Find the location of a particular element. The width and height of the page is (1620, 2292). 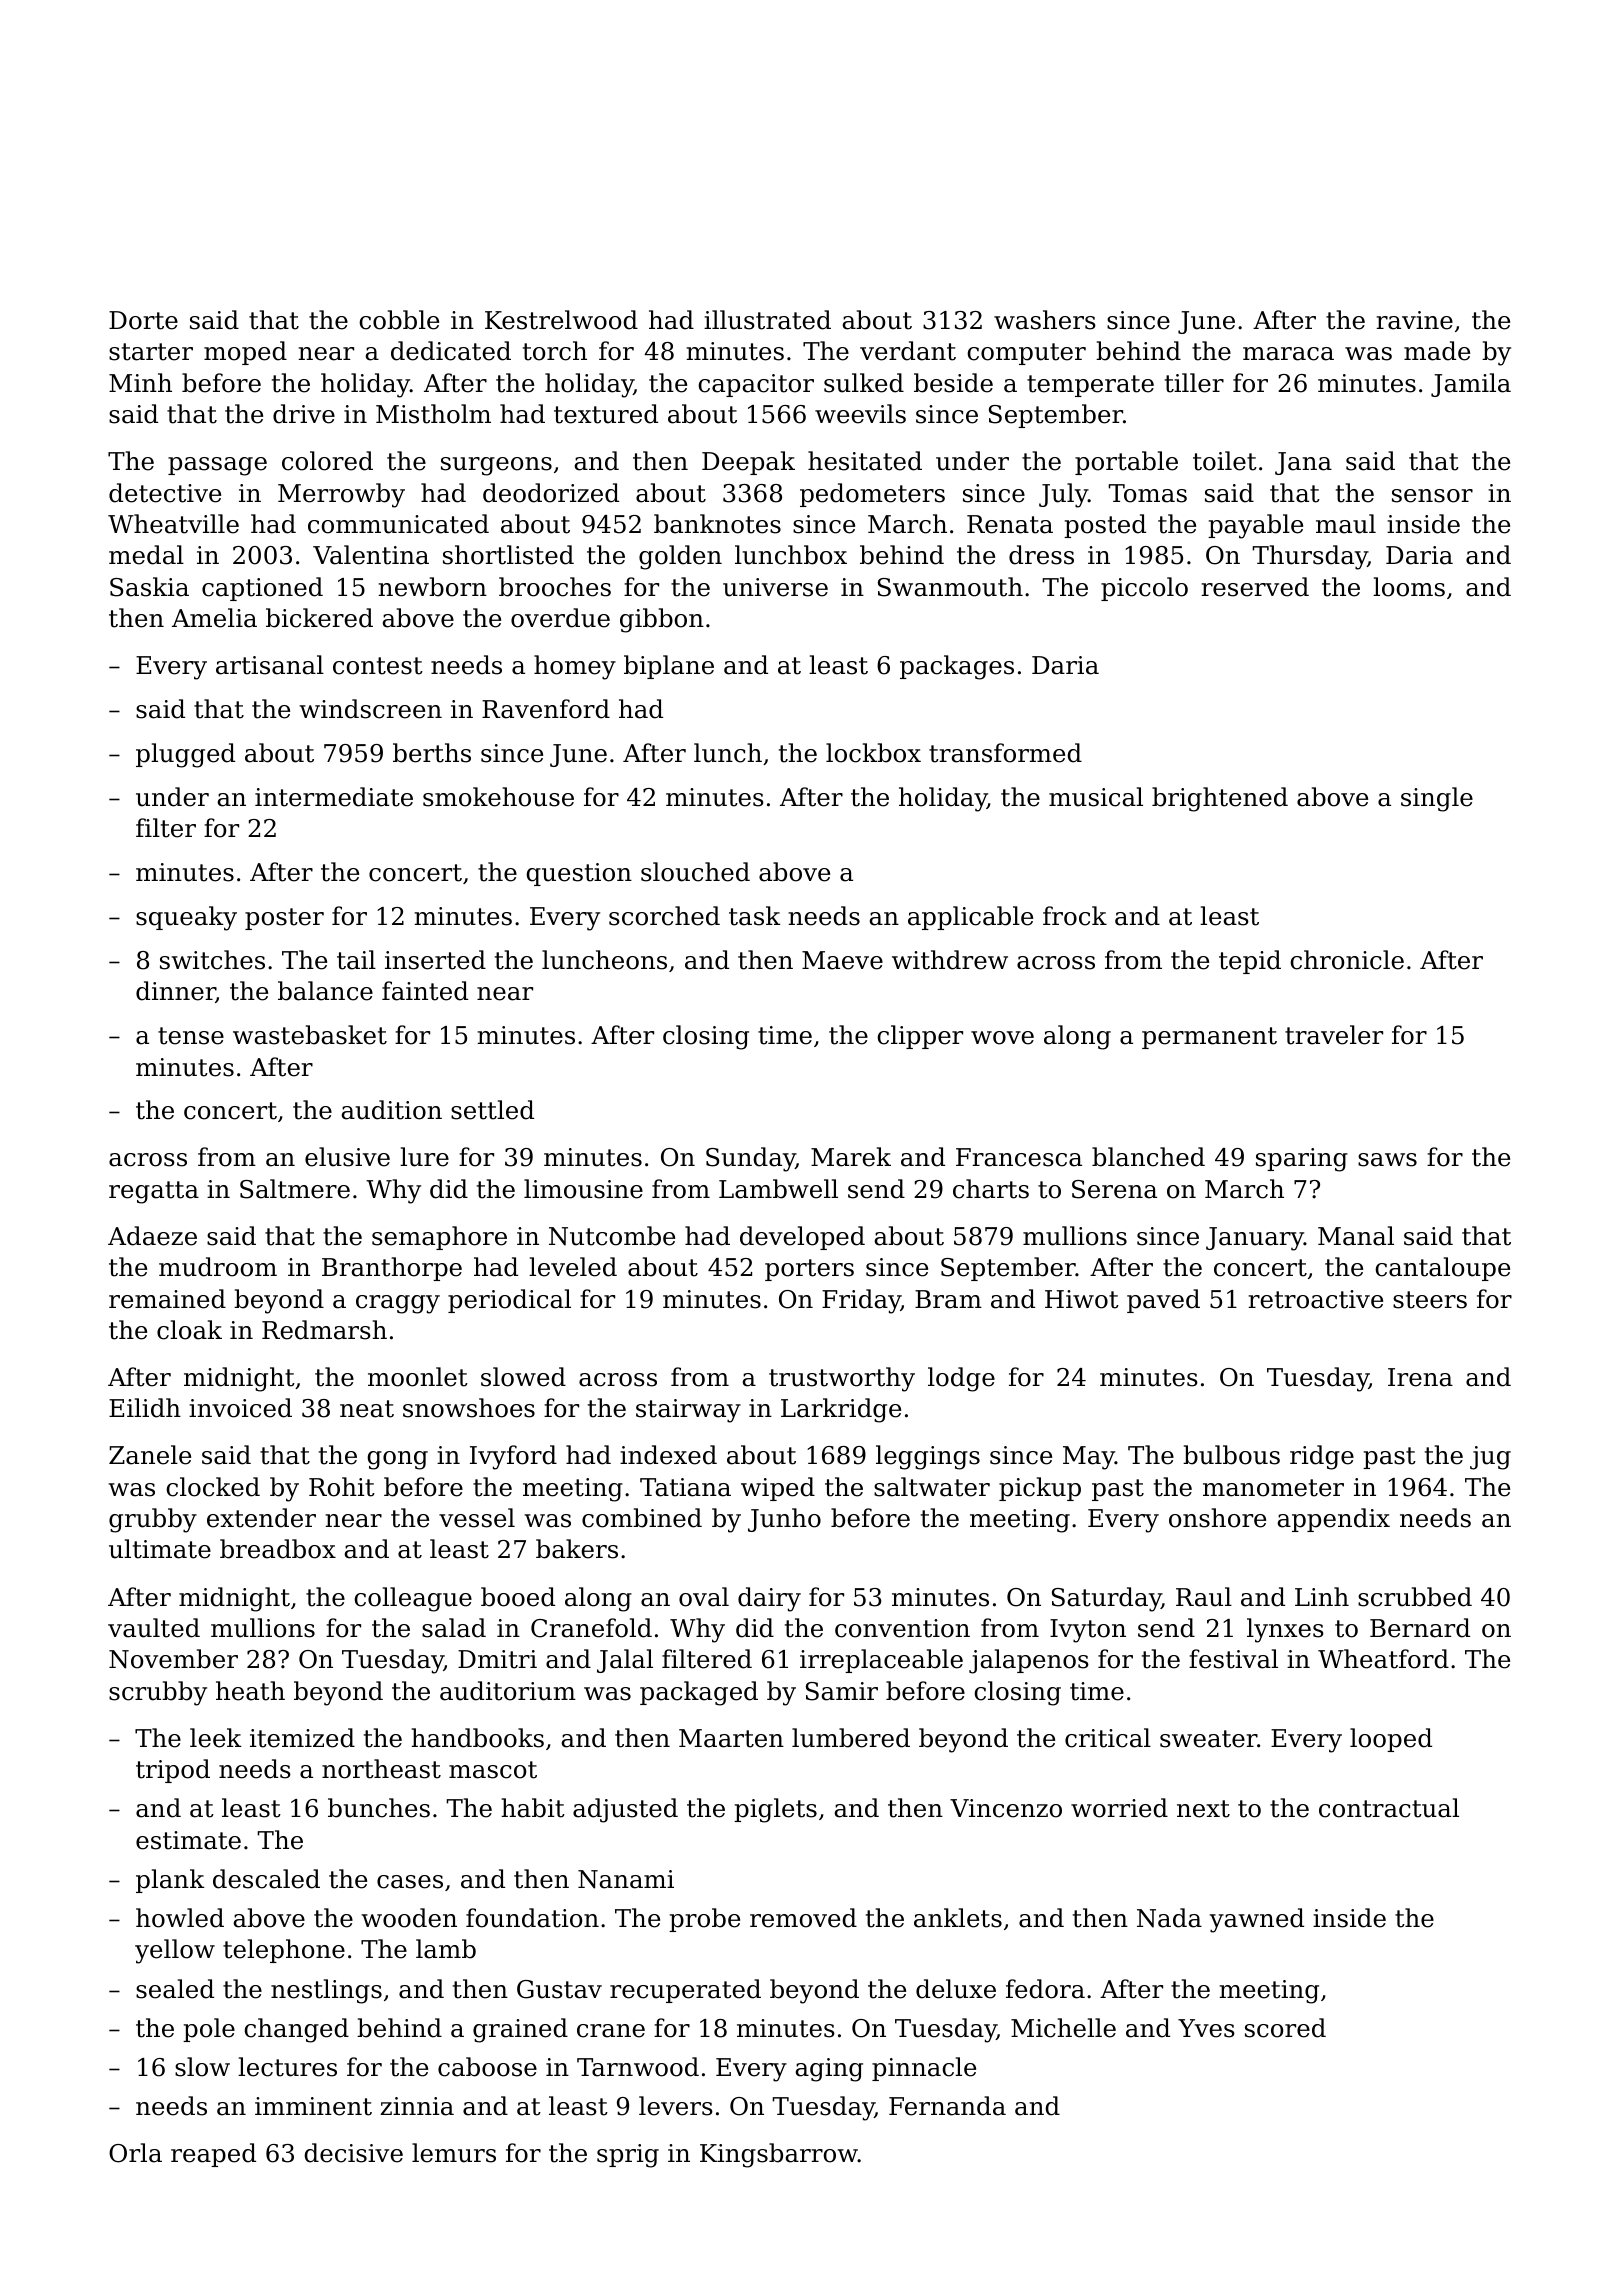

blanched is located at coordinates (1148, 1157).
